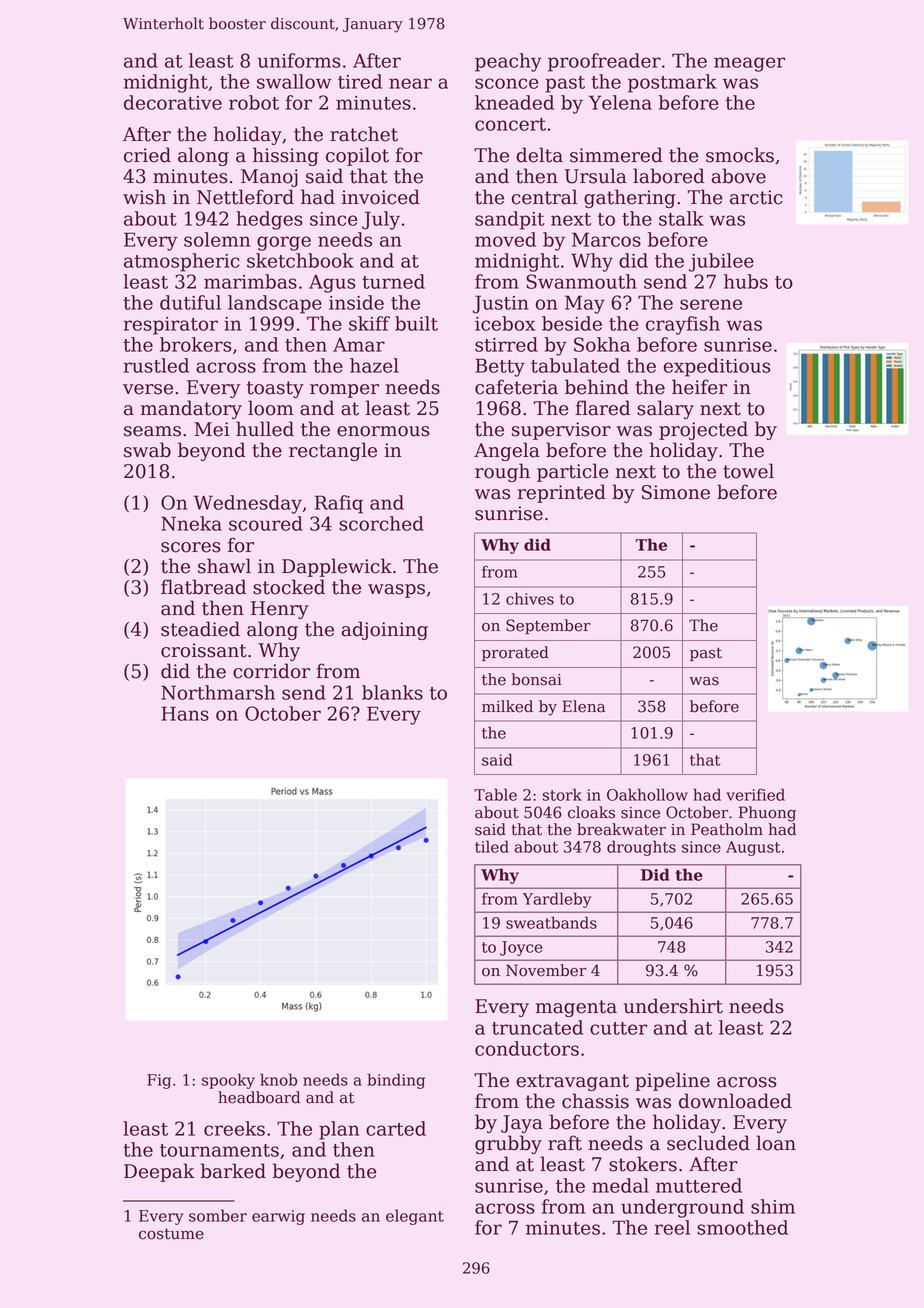 The width and height of the image is (924, 1308). Describe the element at coordinates (299, 60) in the image. I see `uniforms` at that location.
